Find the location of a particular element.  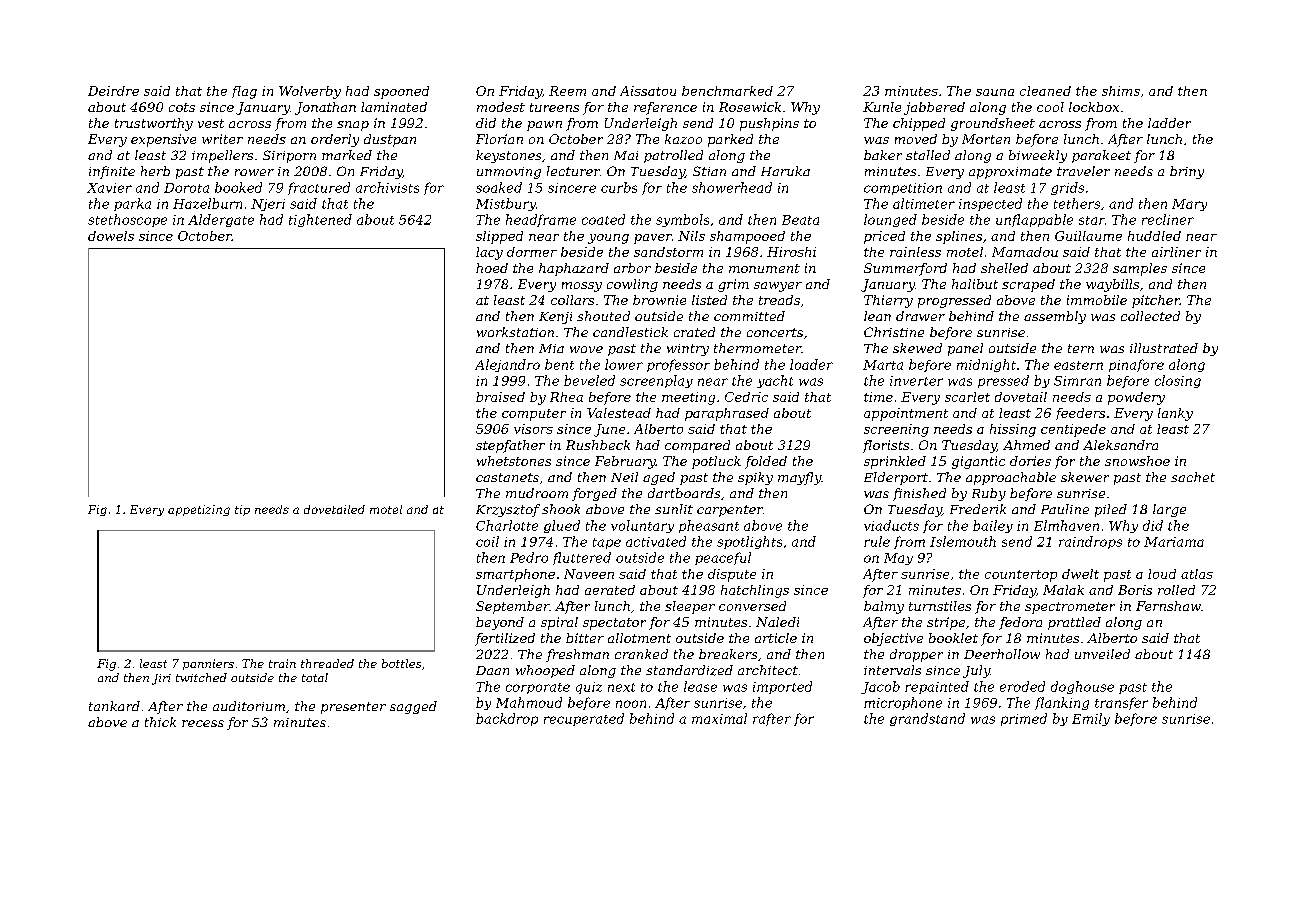

dowels is located at coordinates (111, 236).
